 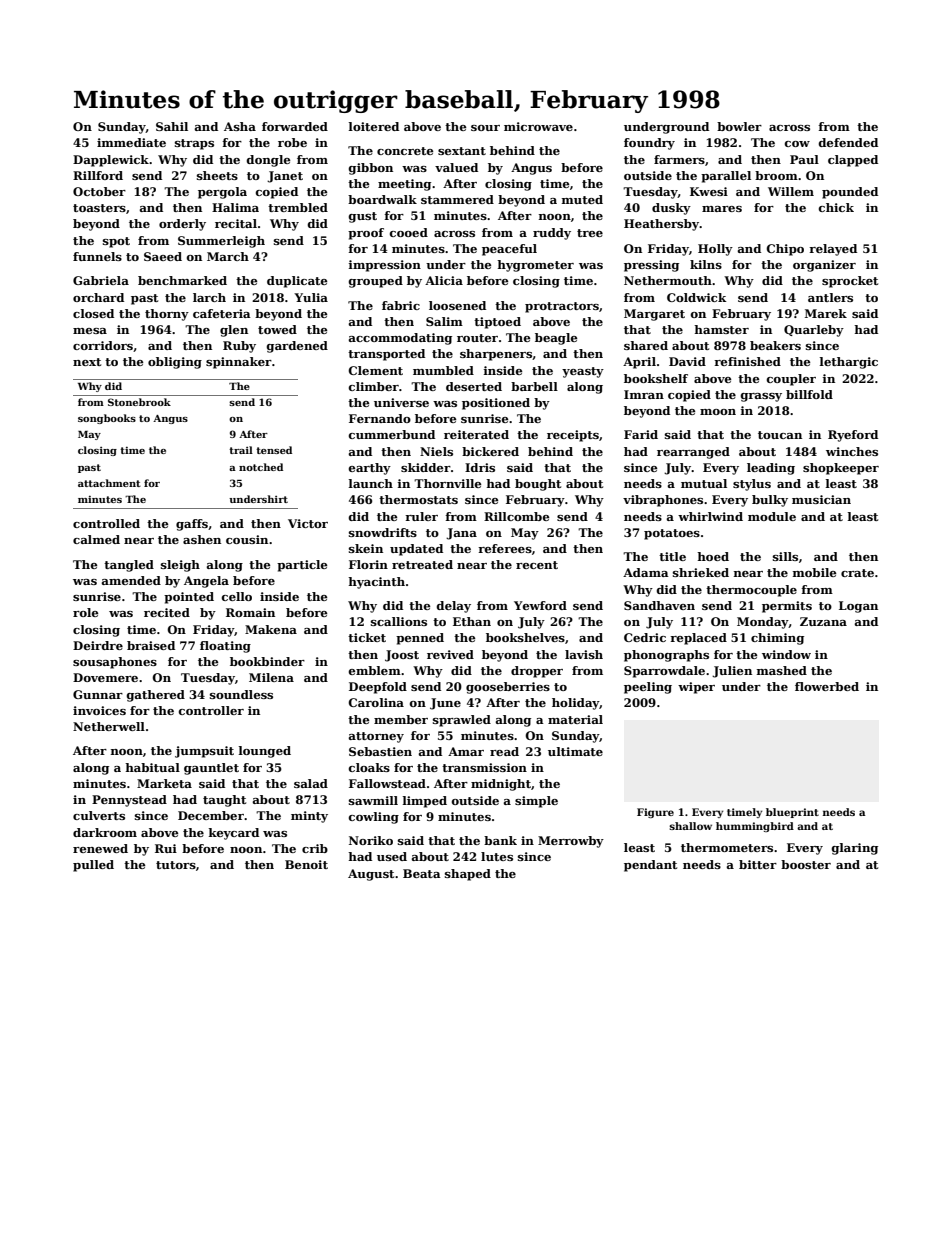 I want to click on obliging, so click(x=175, y=363).
